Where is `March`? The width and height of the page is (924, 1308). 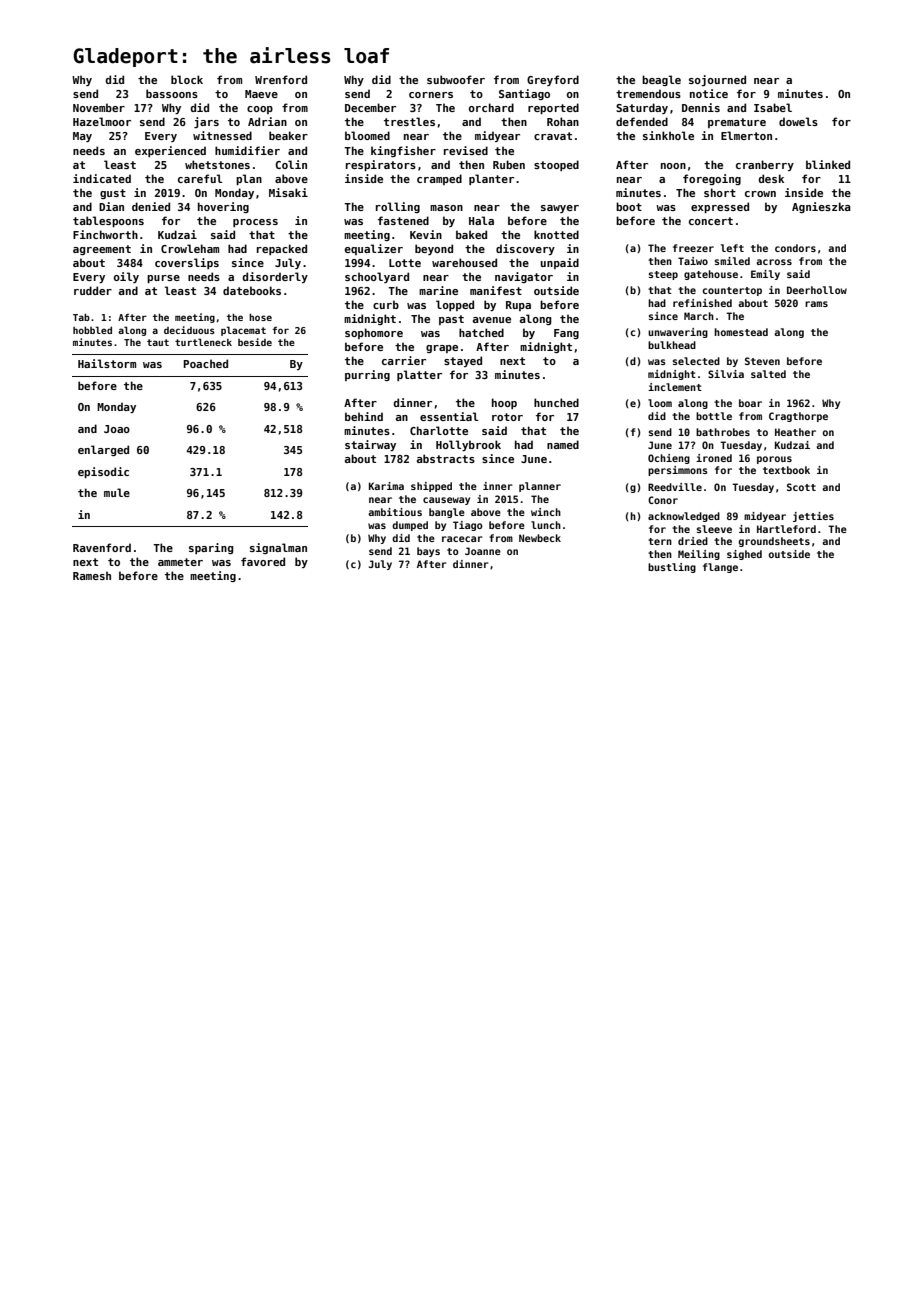 March is located at coordinates (699, 316).
